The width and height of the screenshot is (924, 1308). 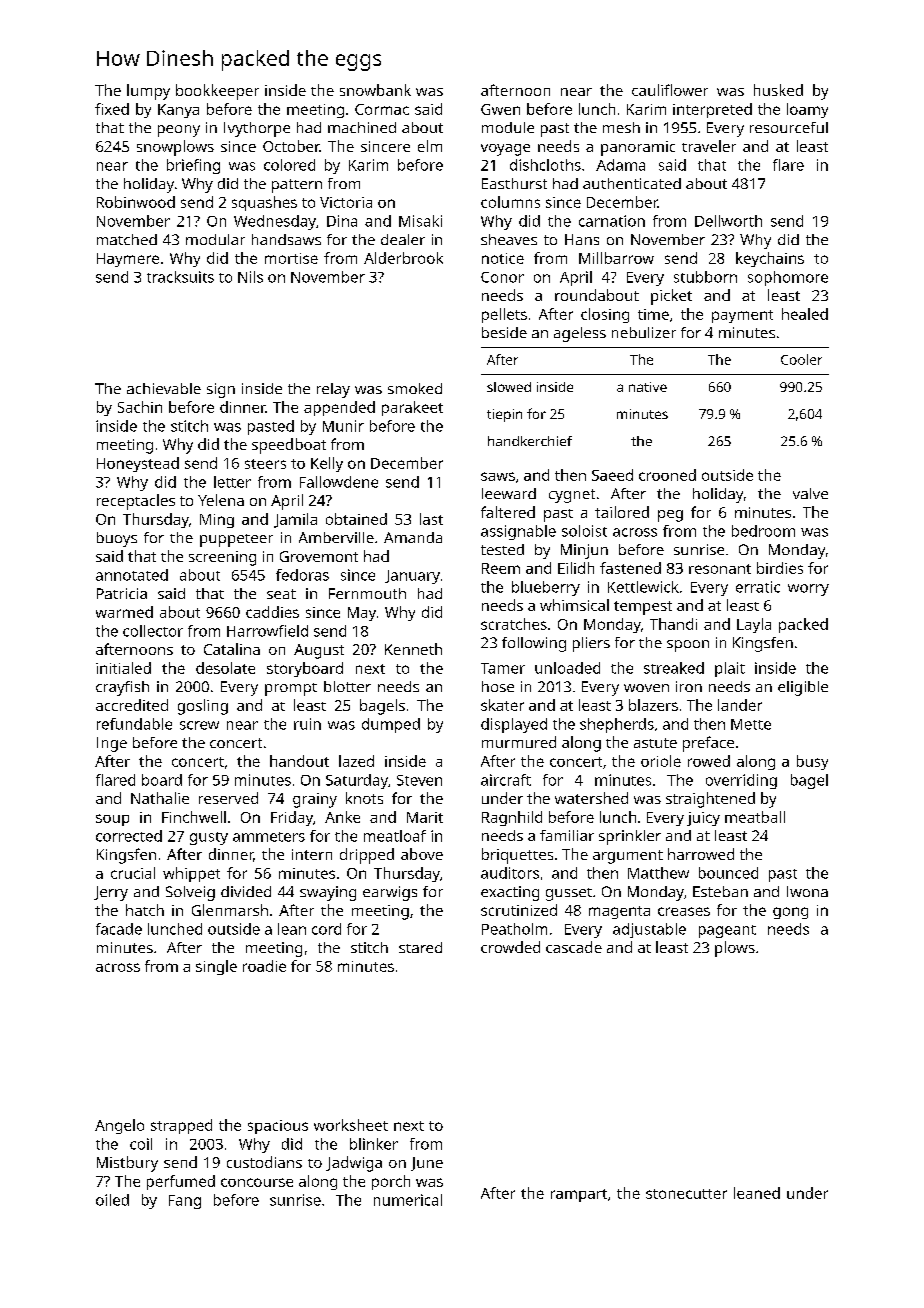 What do you see at coordinates (427, 1164) in the screenshot?
I see `June` at bounding box center [427, 1164].
